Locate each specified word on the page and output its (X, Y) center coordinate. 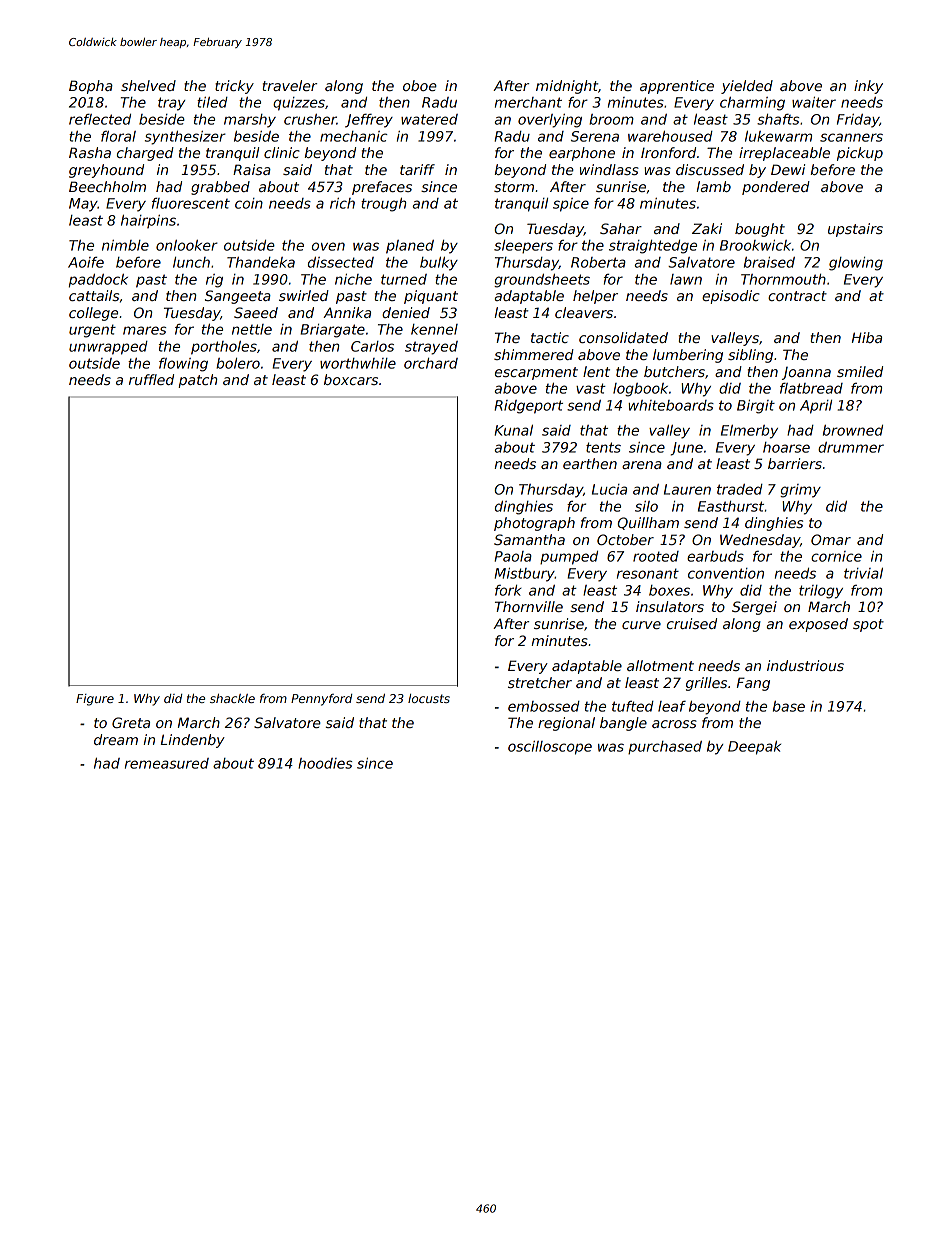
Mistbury (524, 575)
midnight (567, 87)
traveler (290, 85)
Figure (95, 700)
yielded (747, 87)
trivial (863, 573)
